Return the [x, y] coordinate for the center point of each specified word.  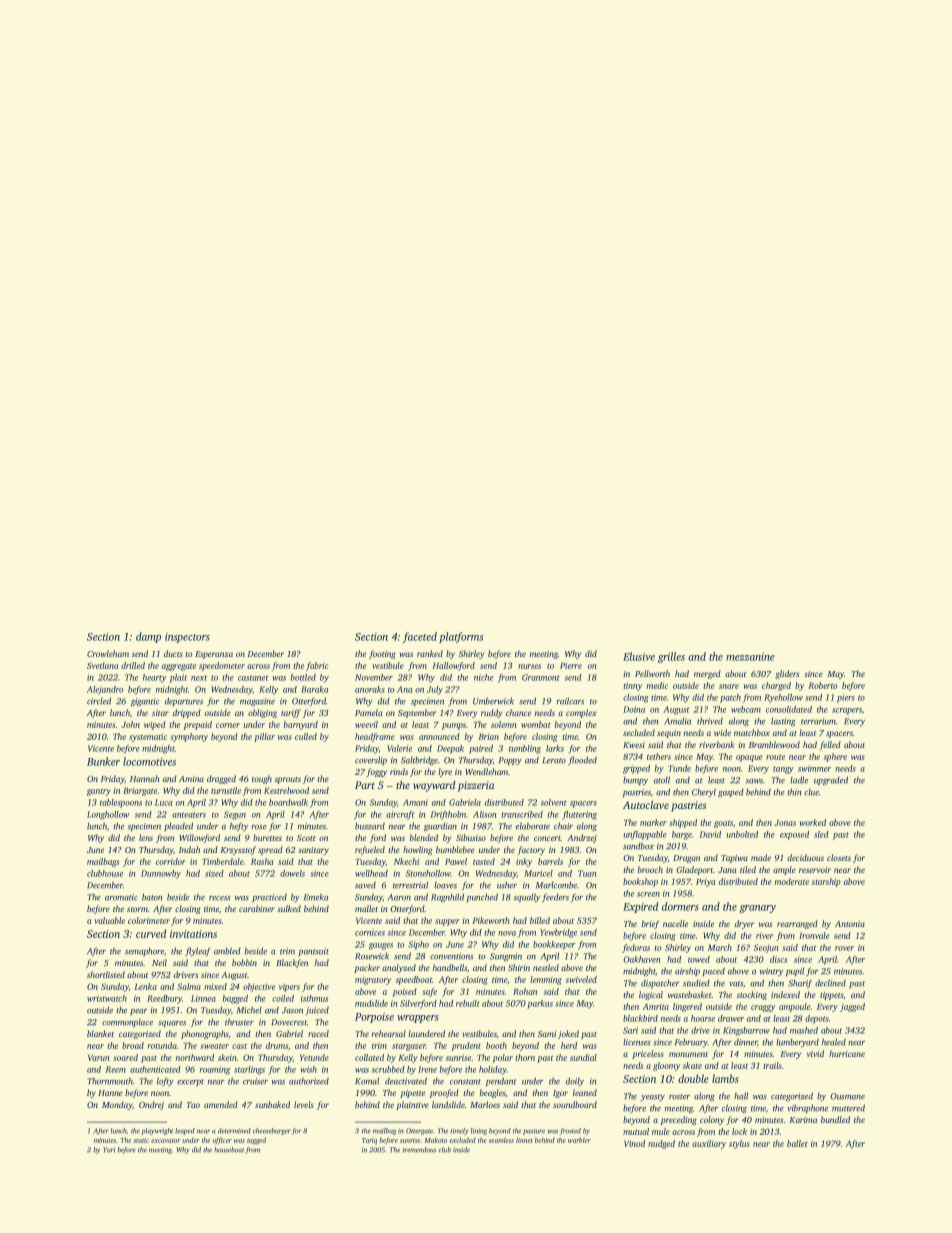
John [130, 724]
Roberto [822, 685]
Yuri [109, 1150]
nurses [529, 666]
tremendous [419, 1150]
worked [812, 822]
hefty [239, 826]
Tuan [587, 873]
